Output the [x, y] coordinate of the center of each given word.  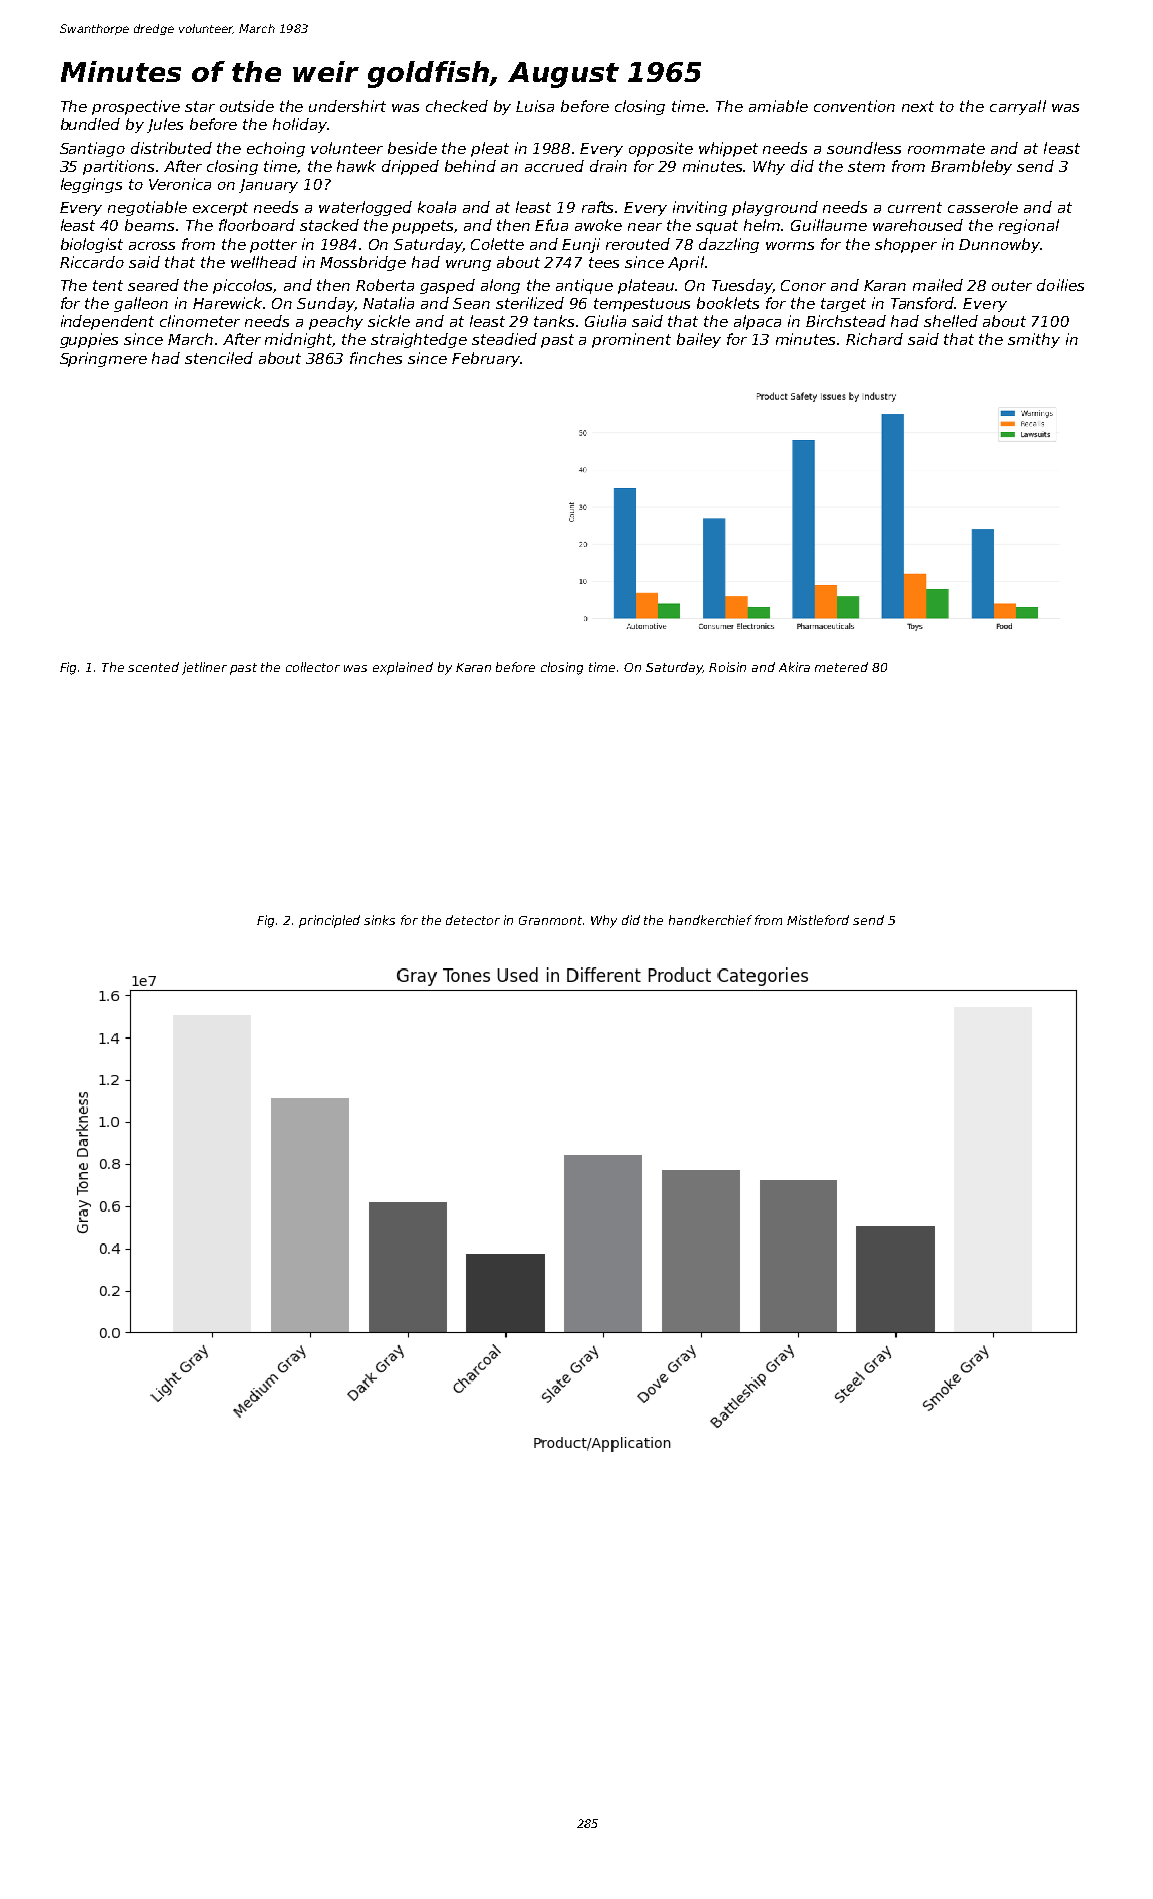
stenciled [219, 358]
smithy [1034, 340]
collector [313, 667]
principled [329, 921]
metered [841, 667]
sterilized [530, 303]
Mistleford [818, 920]
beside [412, 148]
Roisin [727, 667]
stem [866, 166]
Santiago [92, 149]
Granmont [550, 920]
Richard [874, 339]
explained [403, 668]
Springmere [103, 359]
